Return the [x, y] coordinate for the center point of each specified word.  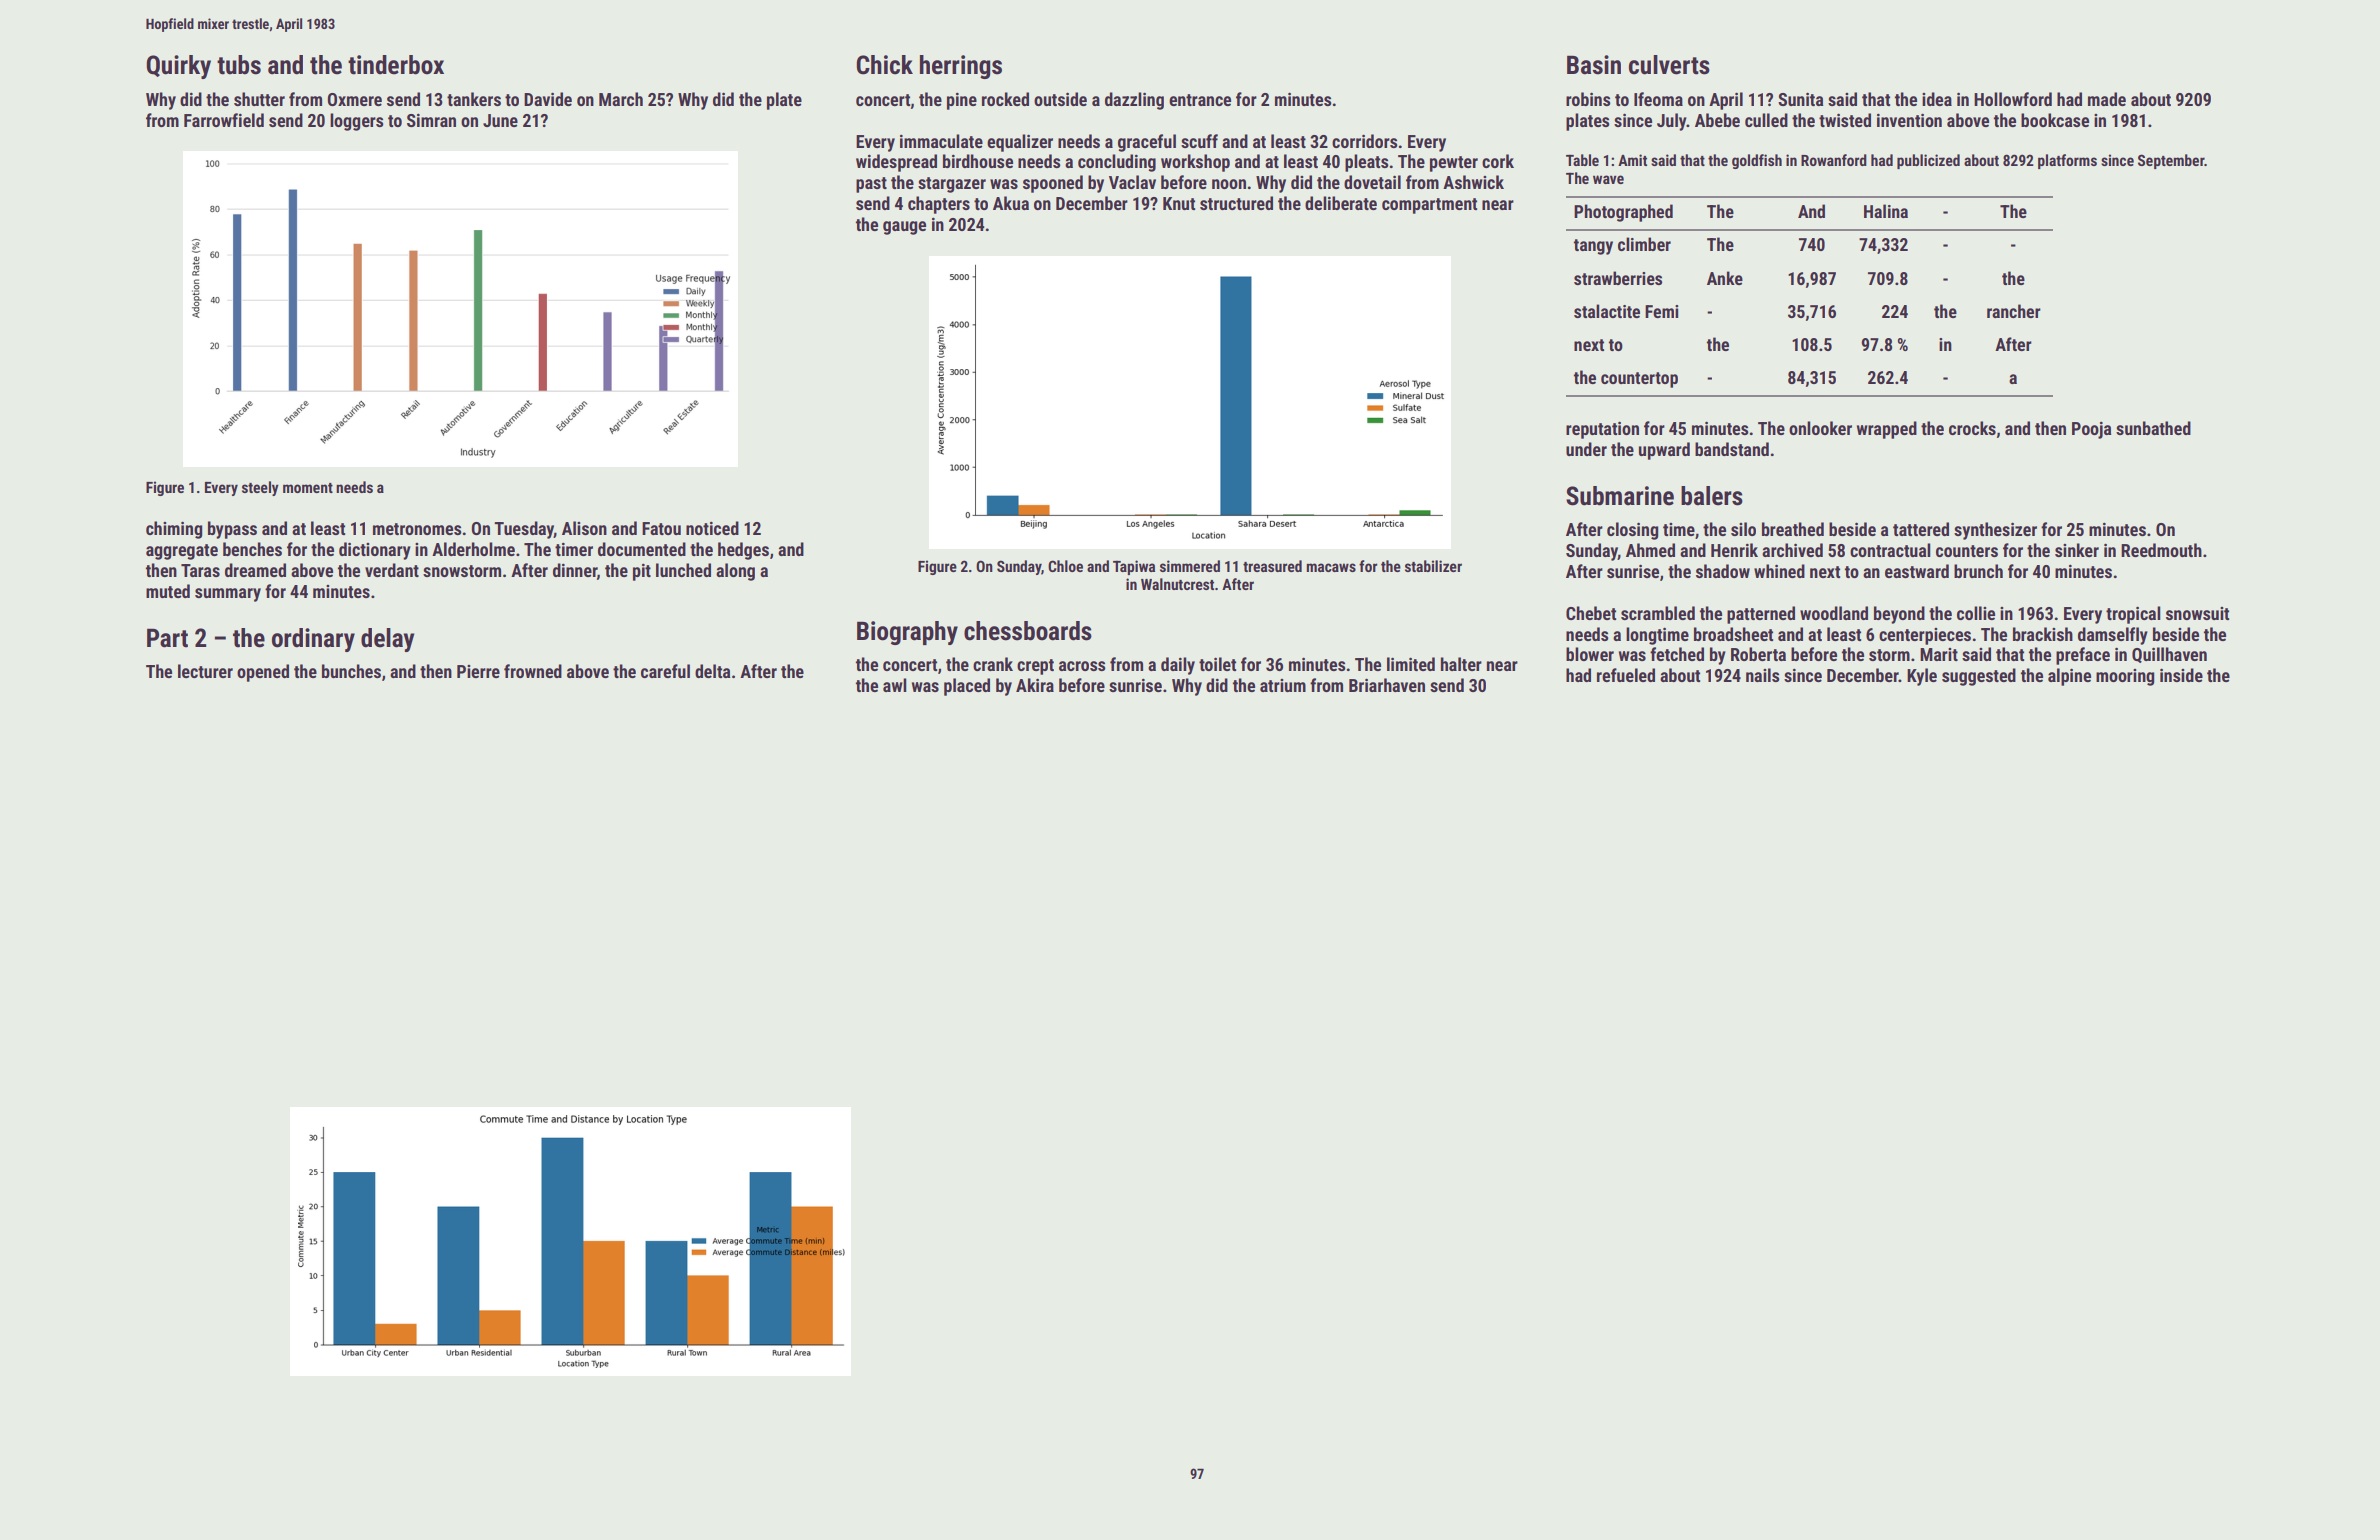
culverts [1669, 65]
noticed [712, 528]
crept [1035, 667]
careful [665, 671]
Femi [1661, 311]
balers [1712, 496]
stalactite [1607, 311]
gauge [904, 228]
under [1586, 449]
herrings [961, 67]
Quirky [178, 67]
